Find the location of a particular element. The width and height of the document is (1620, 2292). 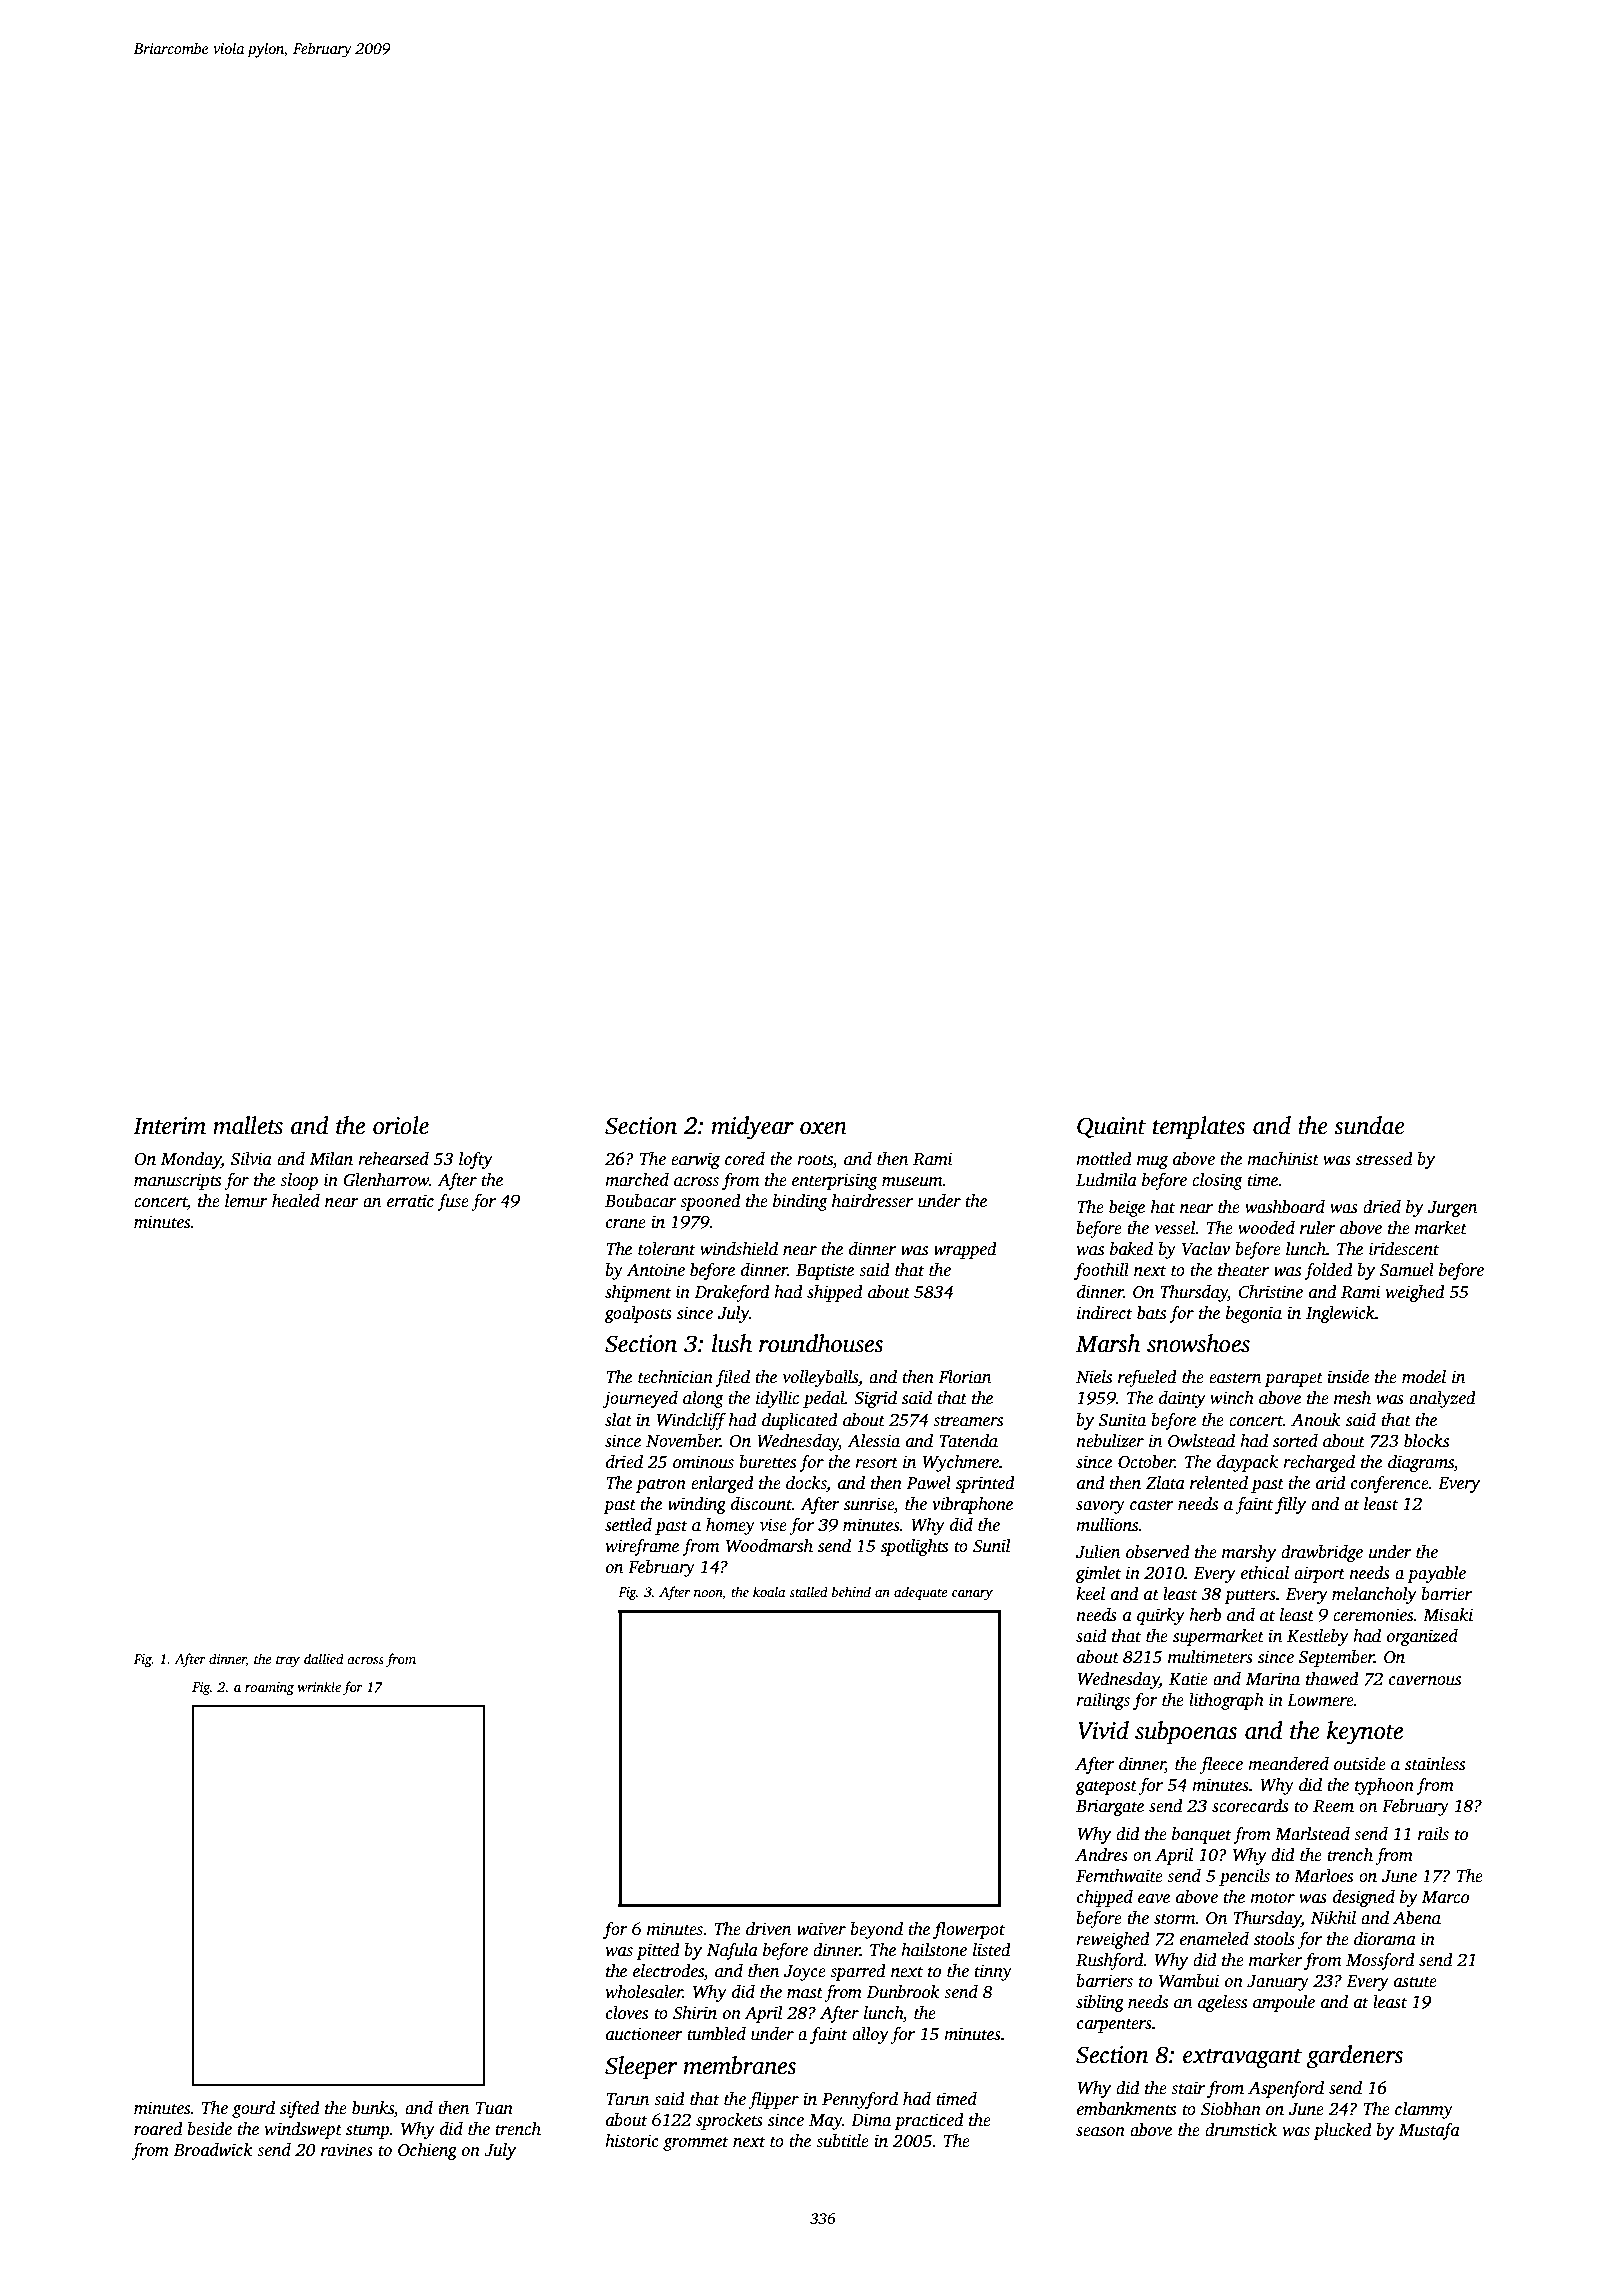

lemur is located at coordinates (246, 1201).
